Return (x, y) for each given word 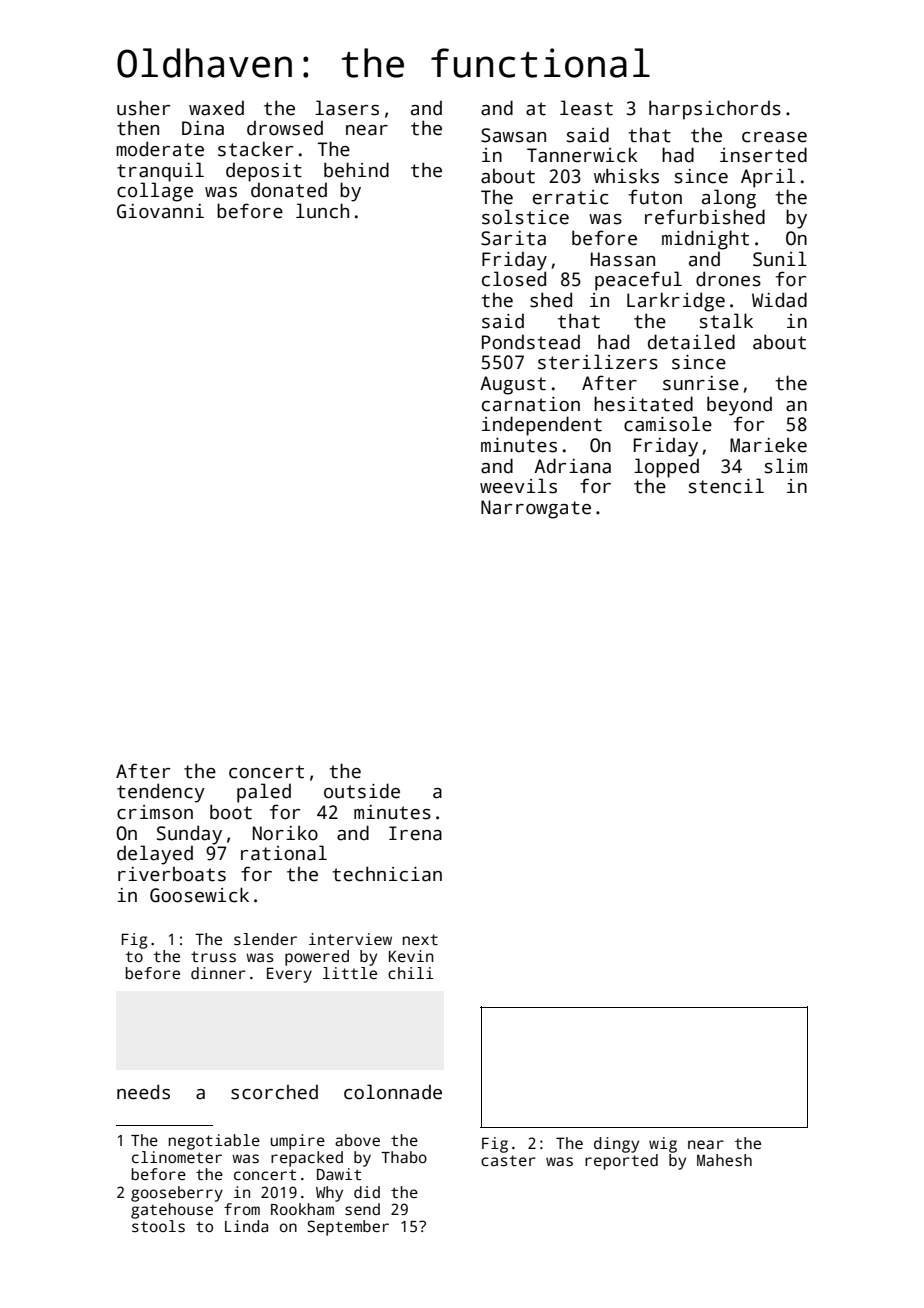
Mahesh (724, 1160)
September (348, 1228)
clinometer (177, 1157)
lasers (347, 108)
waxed (216, 108)
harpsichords (715, 110)
